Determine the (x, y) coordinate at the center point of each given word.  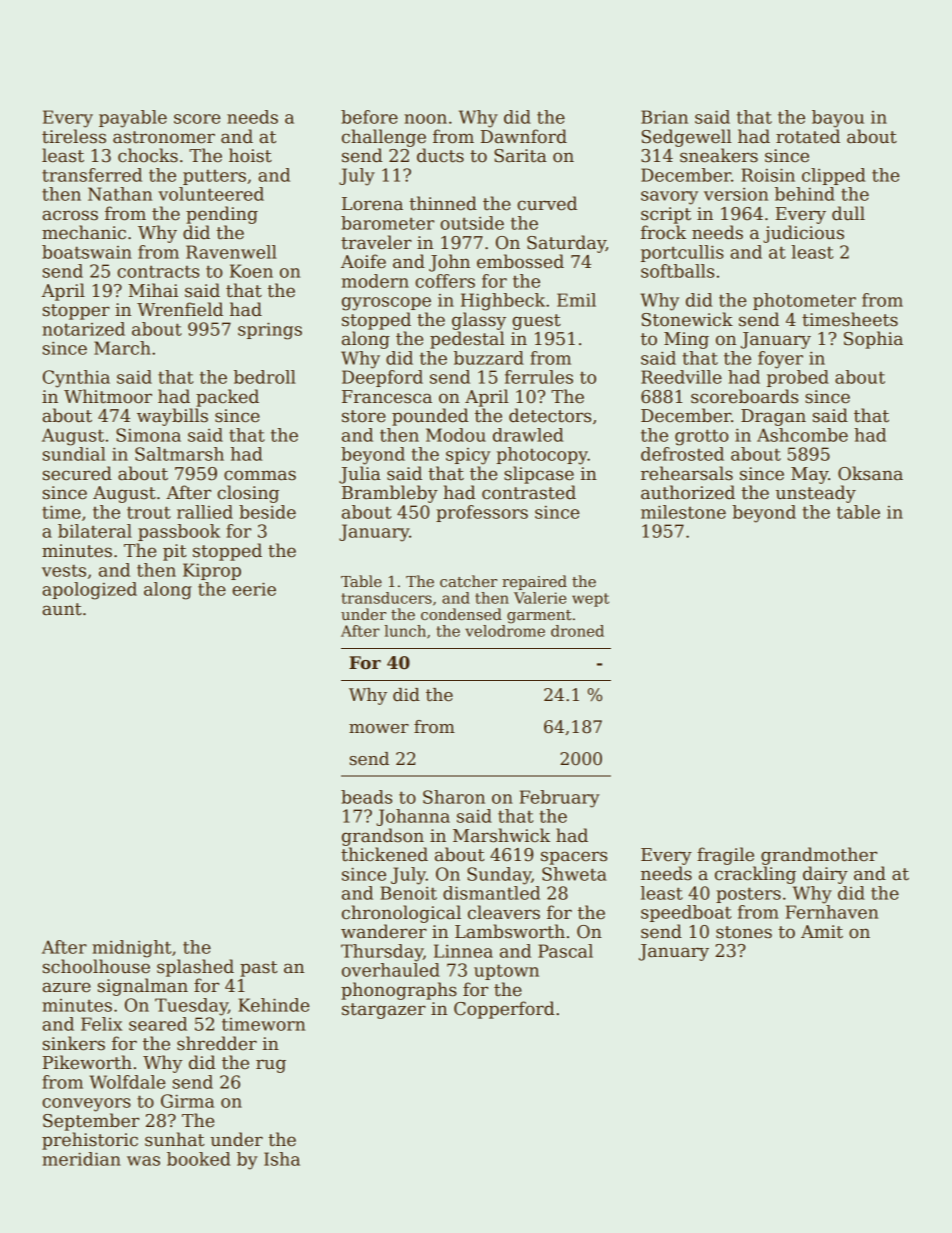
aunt (62, 609)
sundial (74, 454)
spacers (574, 858)
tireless (74, 136)
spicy (468, 456)
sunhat (175, 1139)
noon (425, 119)
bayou (838, 119)
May (809, 475)
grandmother (819, 856)
